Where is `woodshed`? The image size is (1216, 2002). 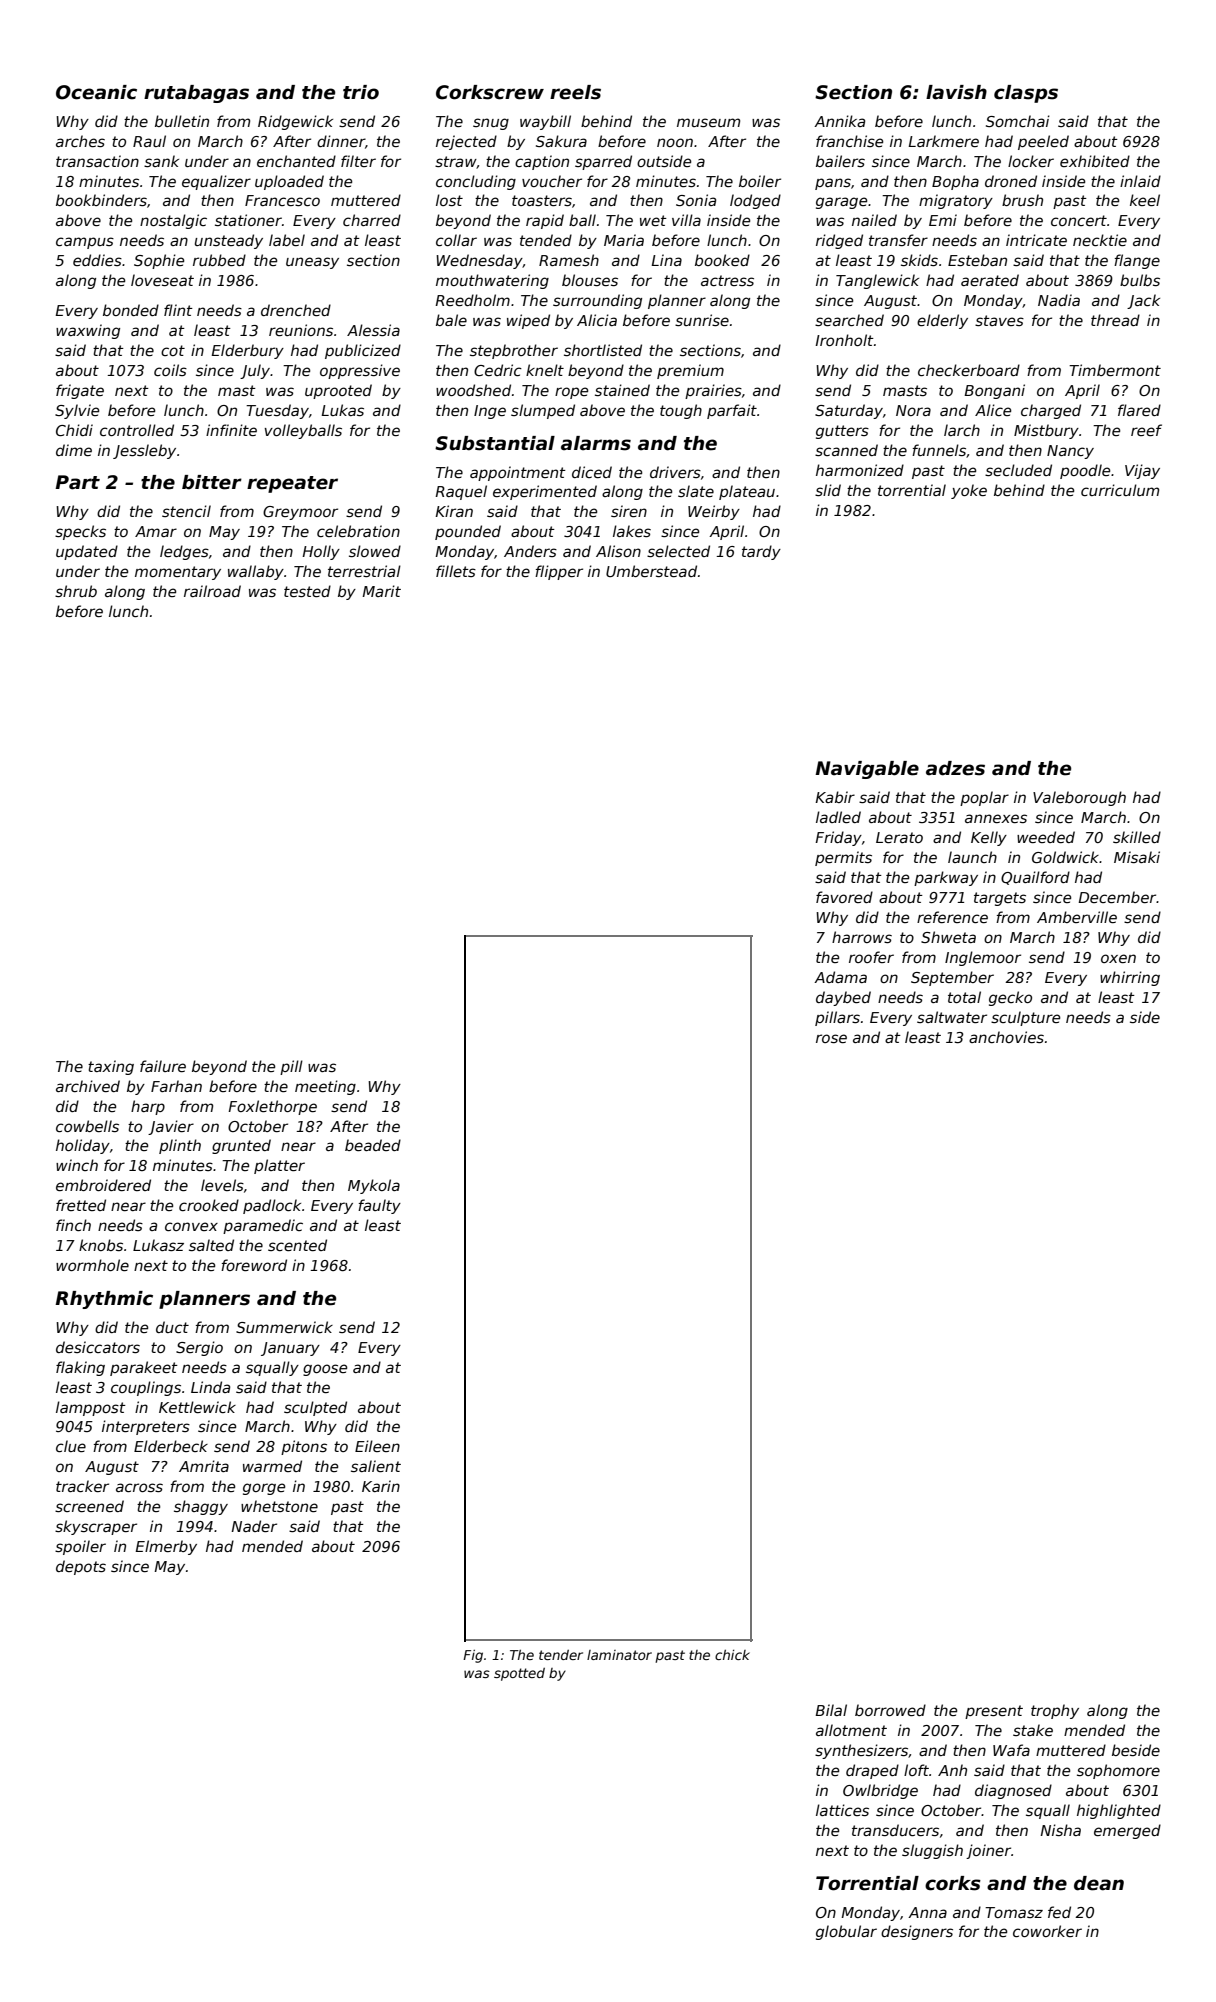 woodshed is located at coordinates (473, 390).
